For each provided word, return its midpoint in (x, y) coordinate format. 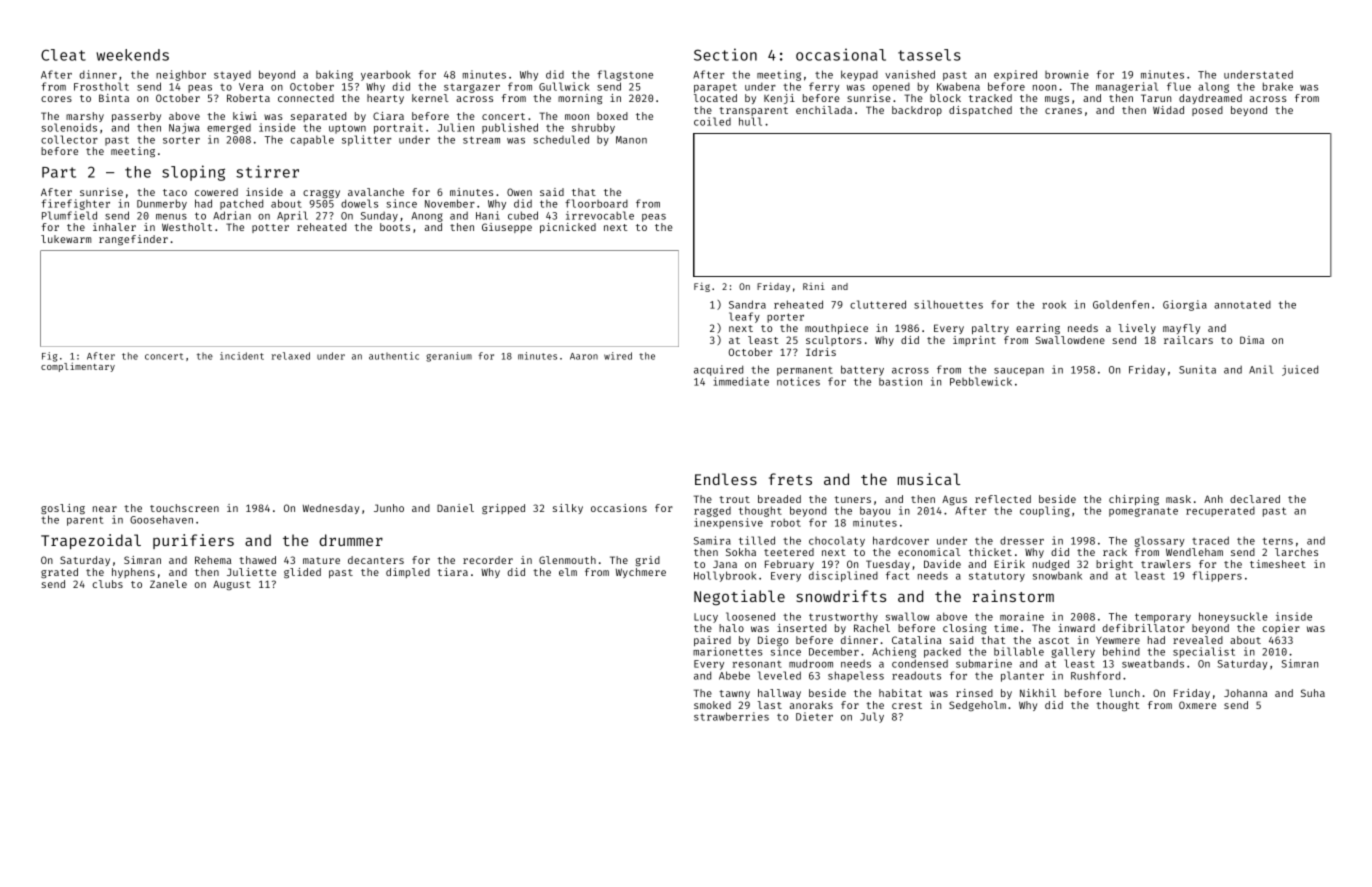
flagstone (625, 75)
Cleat (63, 55)
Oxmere (1197, 705)
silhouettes (948, 304)
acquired (718, 370)
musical (929, 479)
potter (270, 228)
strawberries (731, 716)
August (232, 585)
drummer (351, 540)
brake (1278, 86)
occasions (619, 508)
